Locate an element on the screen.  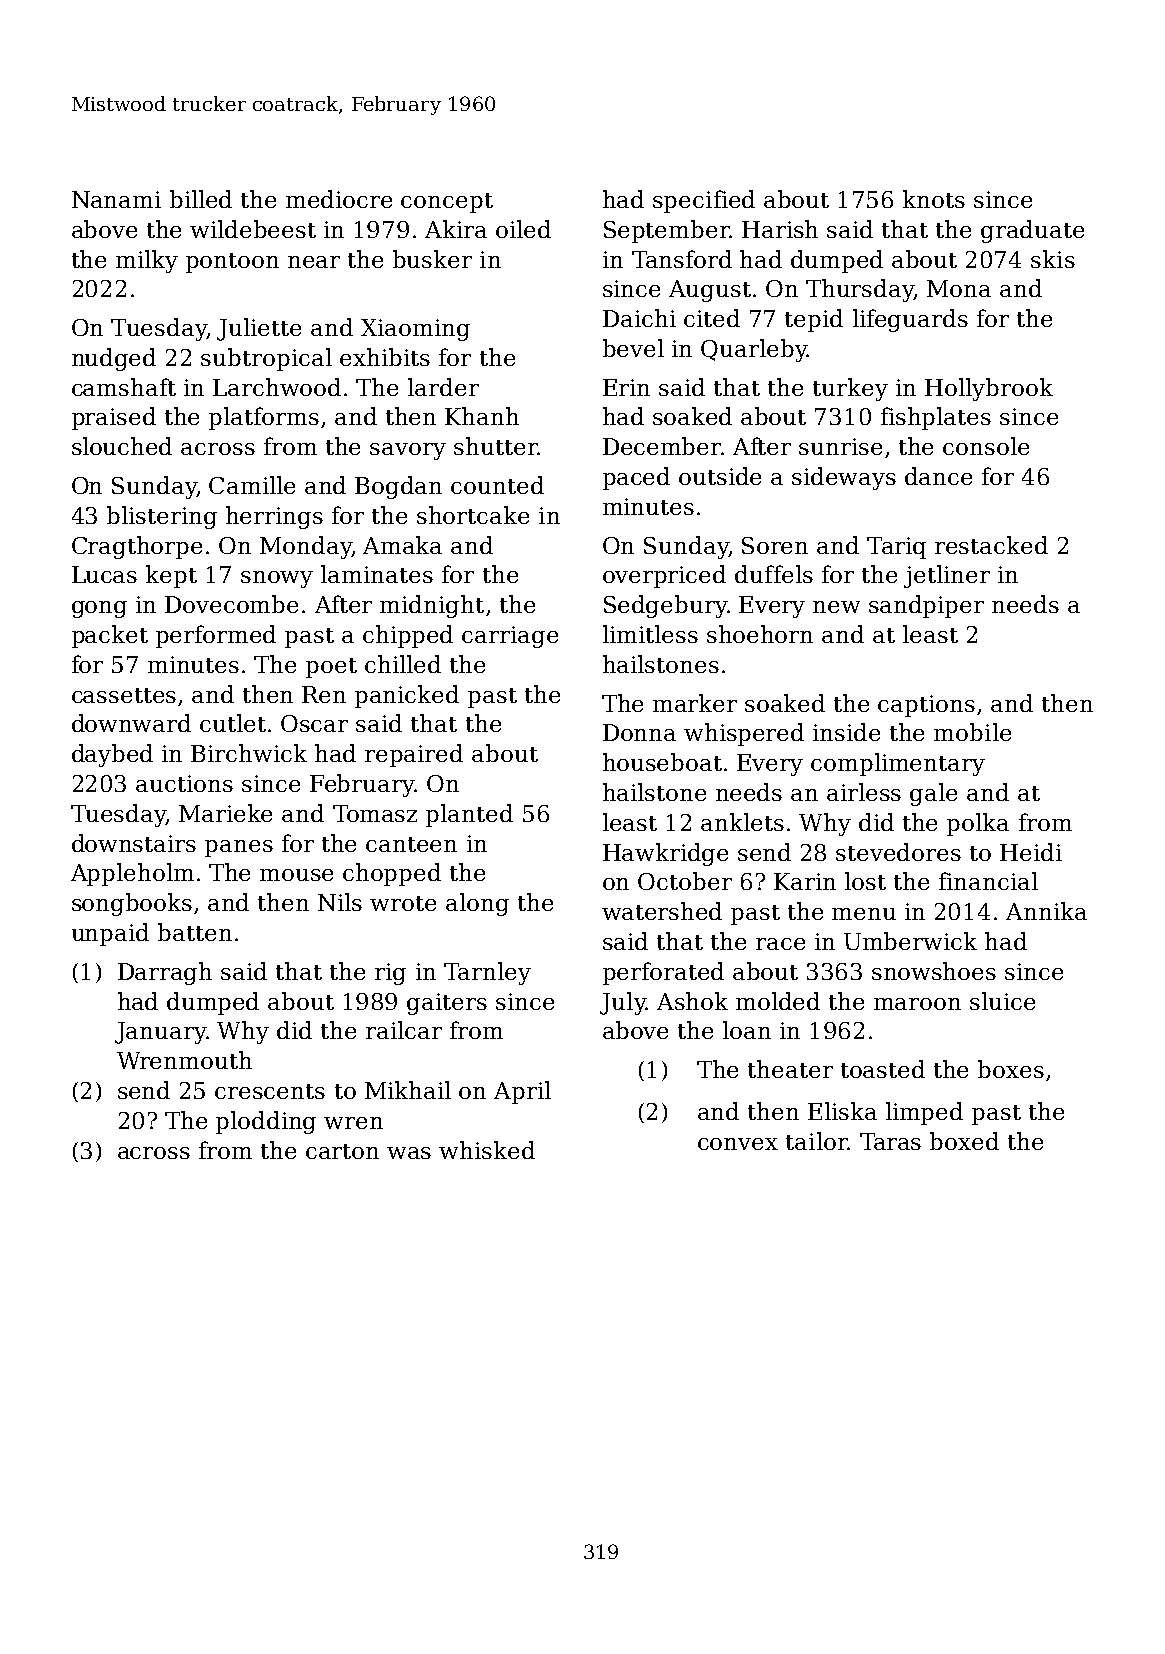
maroon is located at coordinates (917, 1004).
